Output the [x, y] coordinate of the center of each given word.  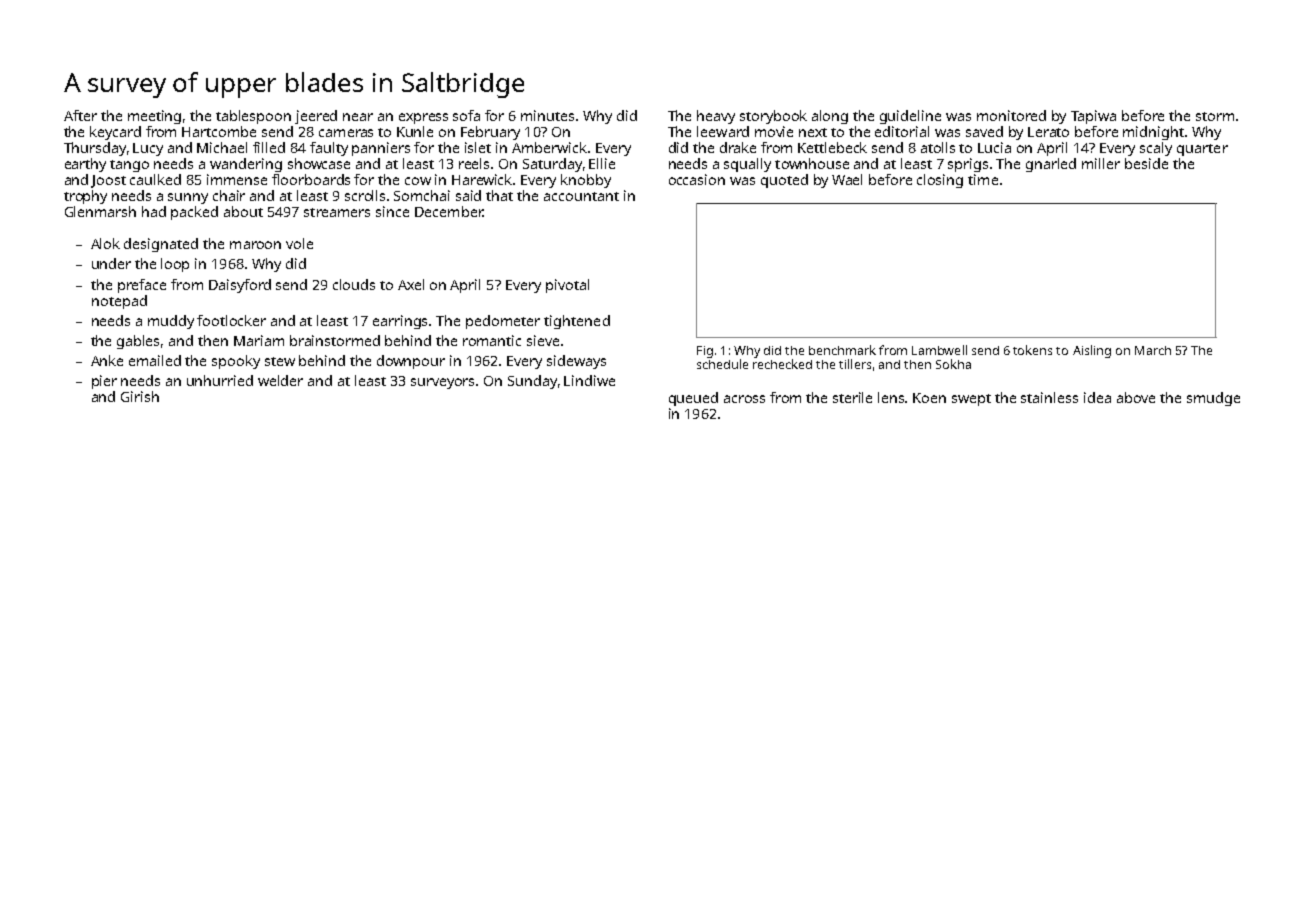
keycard [115, 133]
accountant [581, 196]
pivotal [567, 286]
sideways [576, 362]
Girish [140, 396]
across [744, 399]
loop [175, 265]
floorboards [311, 179]
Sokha [953, 364]
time [983, 179]
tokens [1032, 350]
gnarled [1051, 165]
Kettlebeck [832, 147]
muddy [171, 322]
